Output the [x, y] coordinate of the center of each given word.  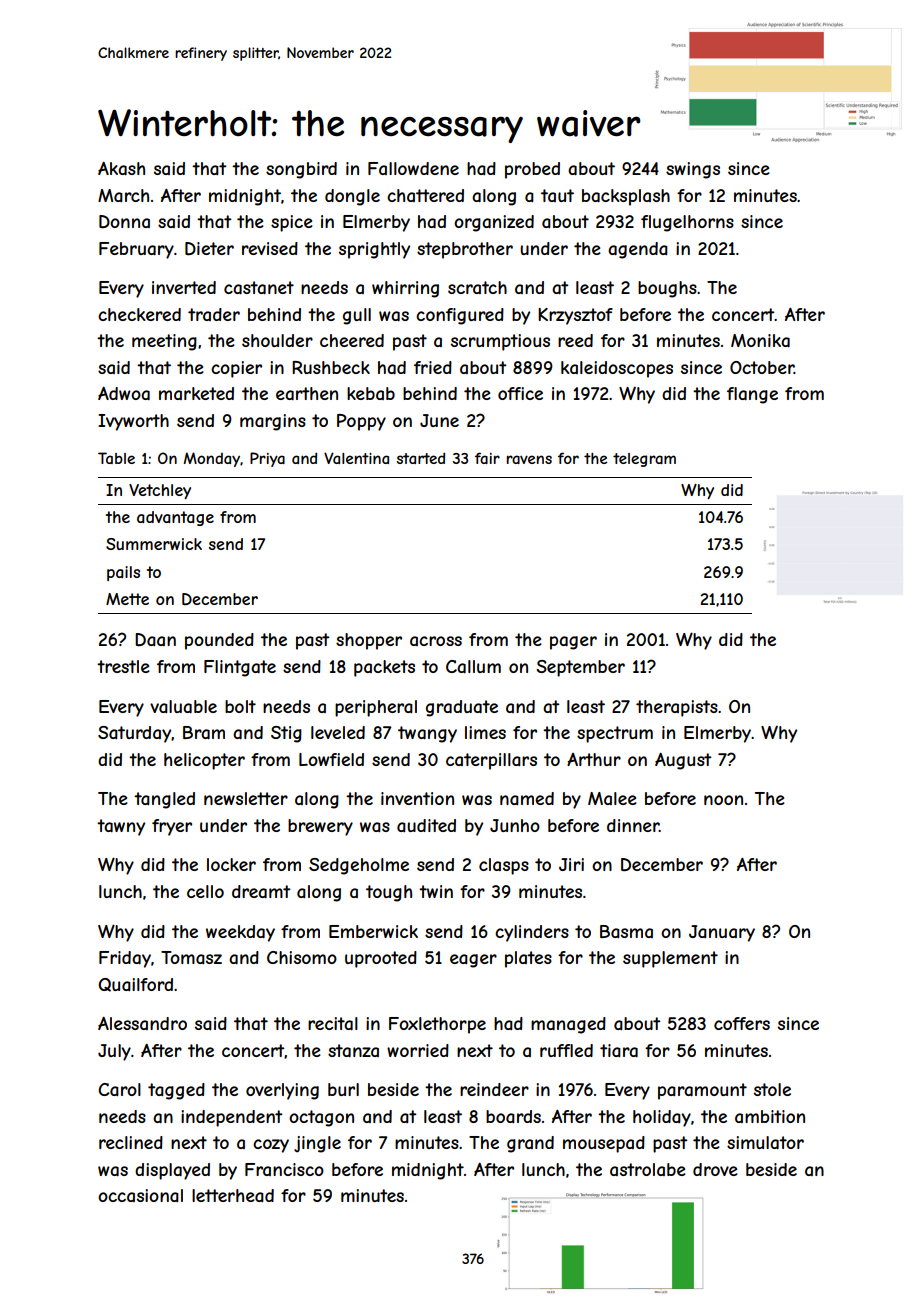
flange [752, 395]
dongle [352, 197]
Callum [473, 666]
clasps [504, 866]
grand [530, 1144]
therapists [677, 708]
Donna [124, 221]
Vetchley [160, 491]
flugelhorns [687, 223]
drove [715, 1169]
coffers [742, 1023]
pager [573, 643]
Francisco [284, 1169]
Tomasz [191, 957]
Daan [155, 639]
